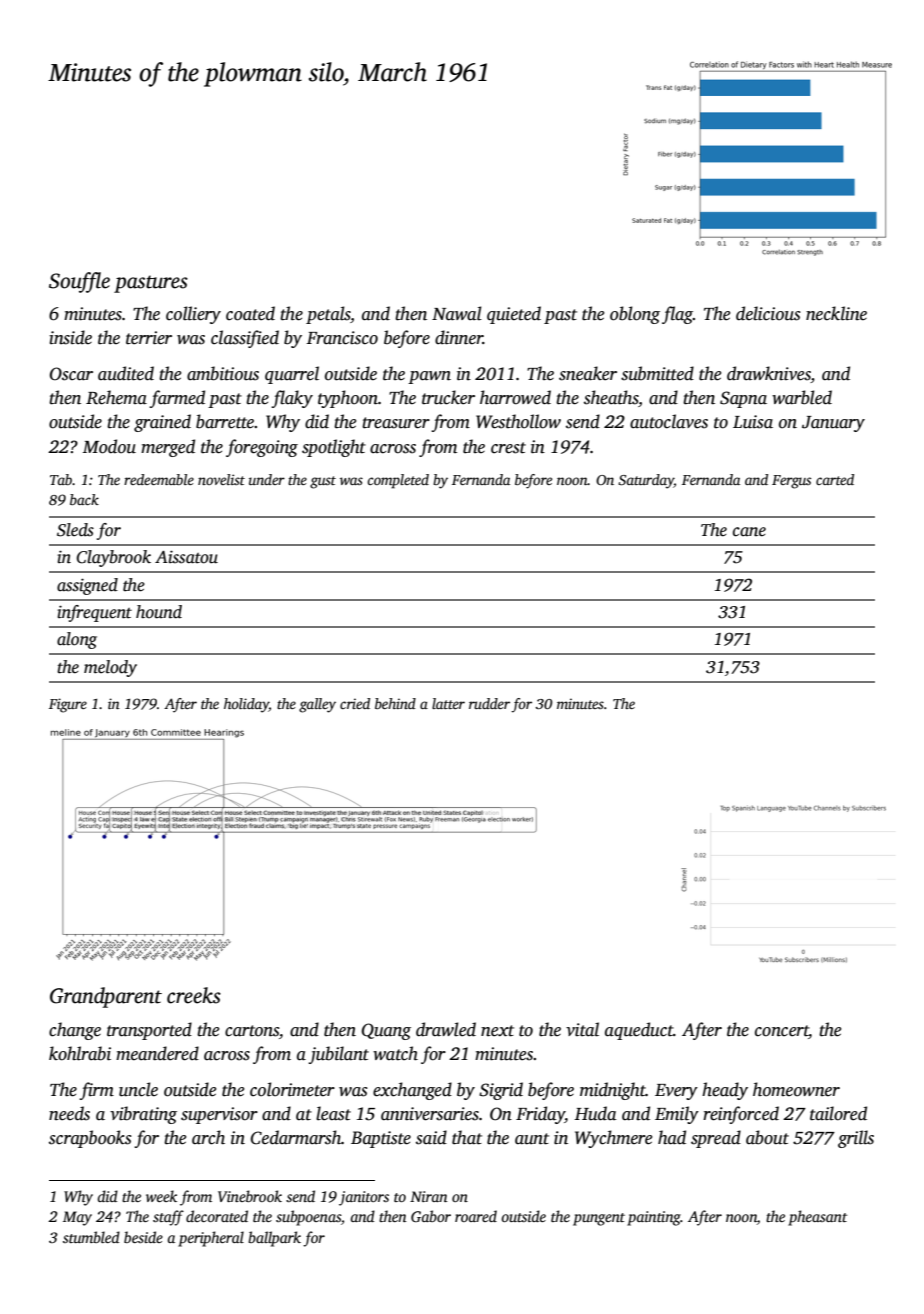  I want to click on rudder, so click(489, 703).
